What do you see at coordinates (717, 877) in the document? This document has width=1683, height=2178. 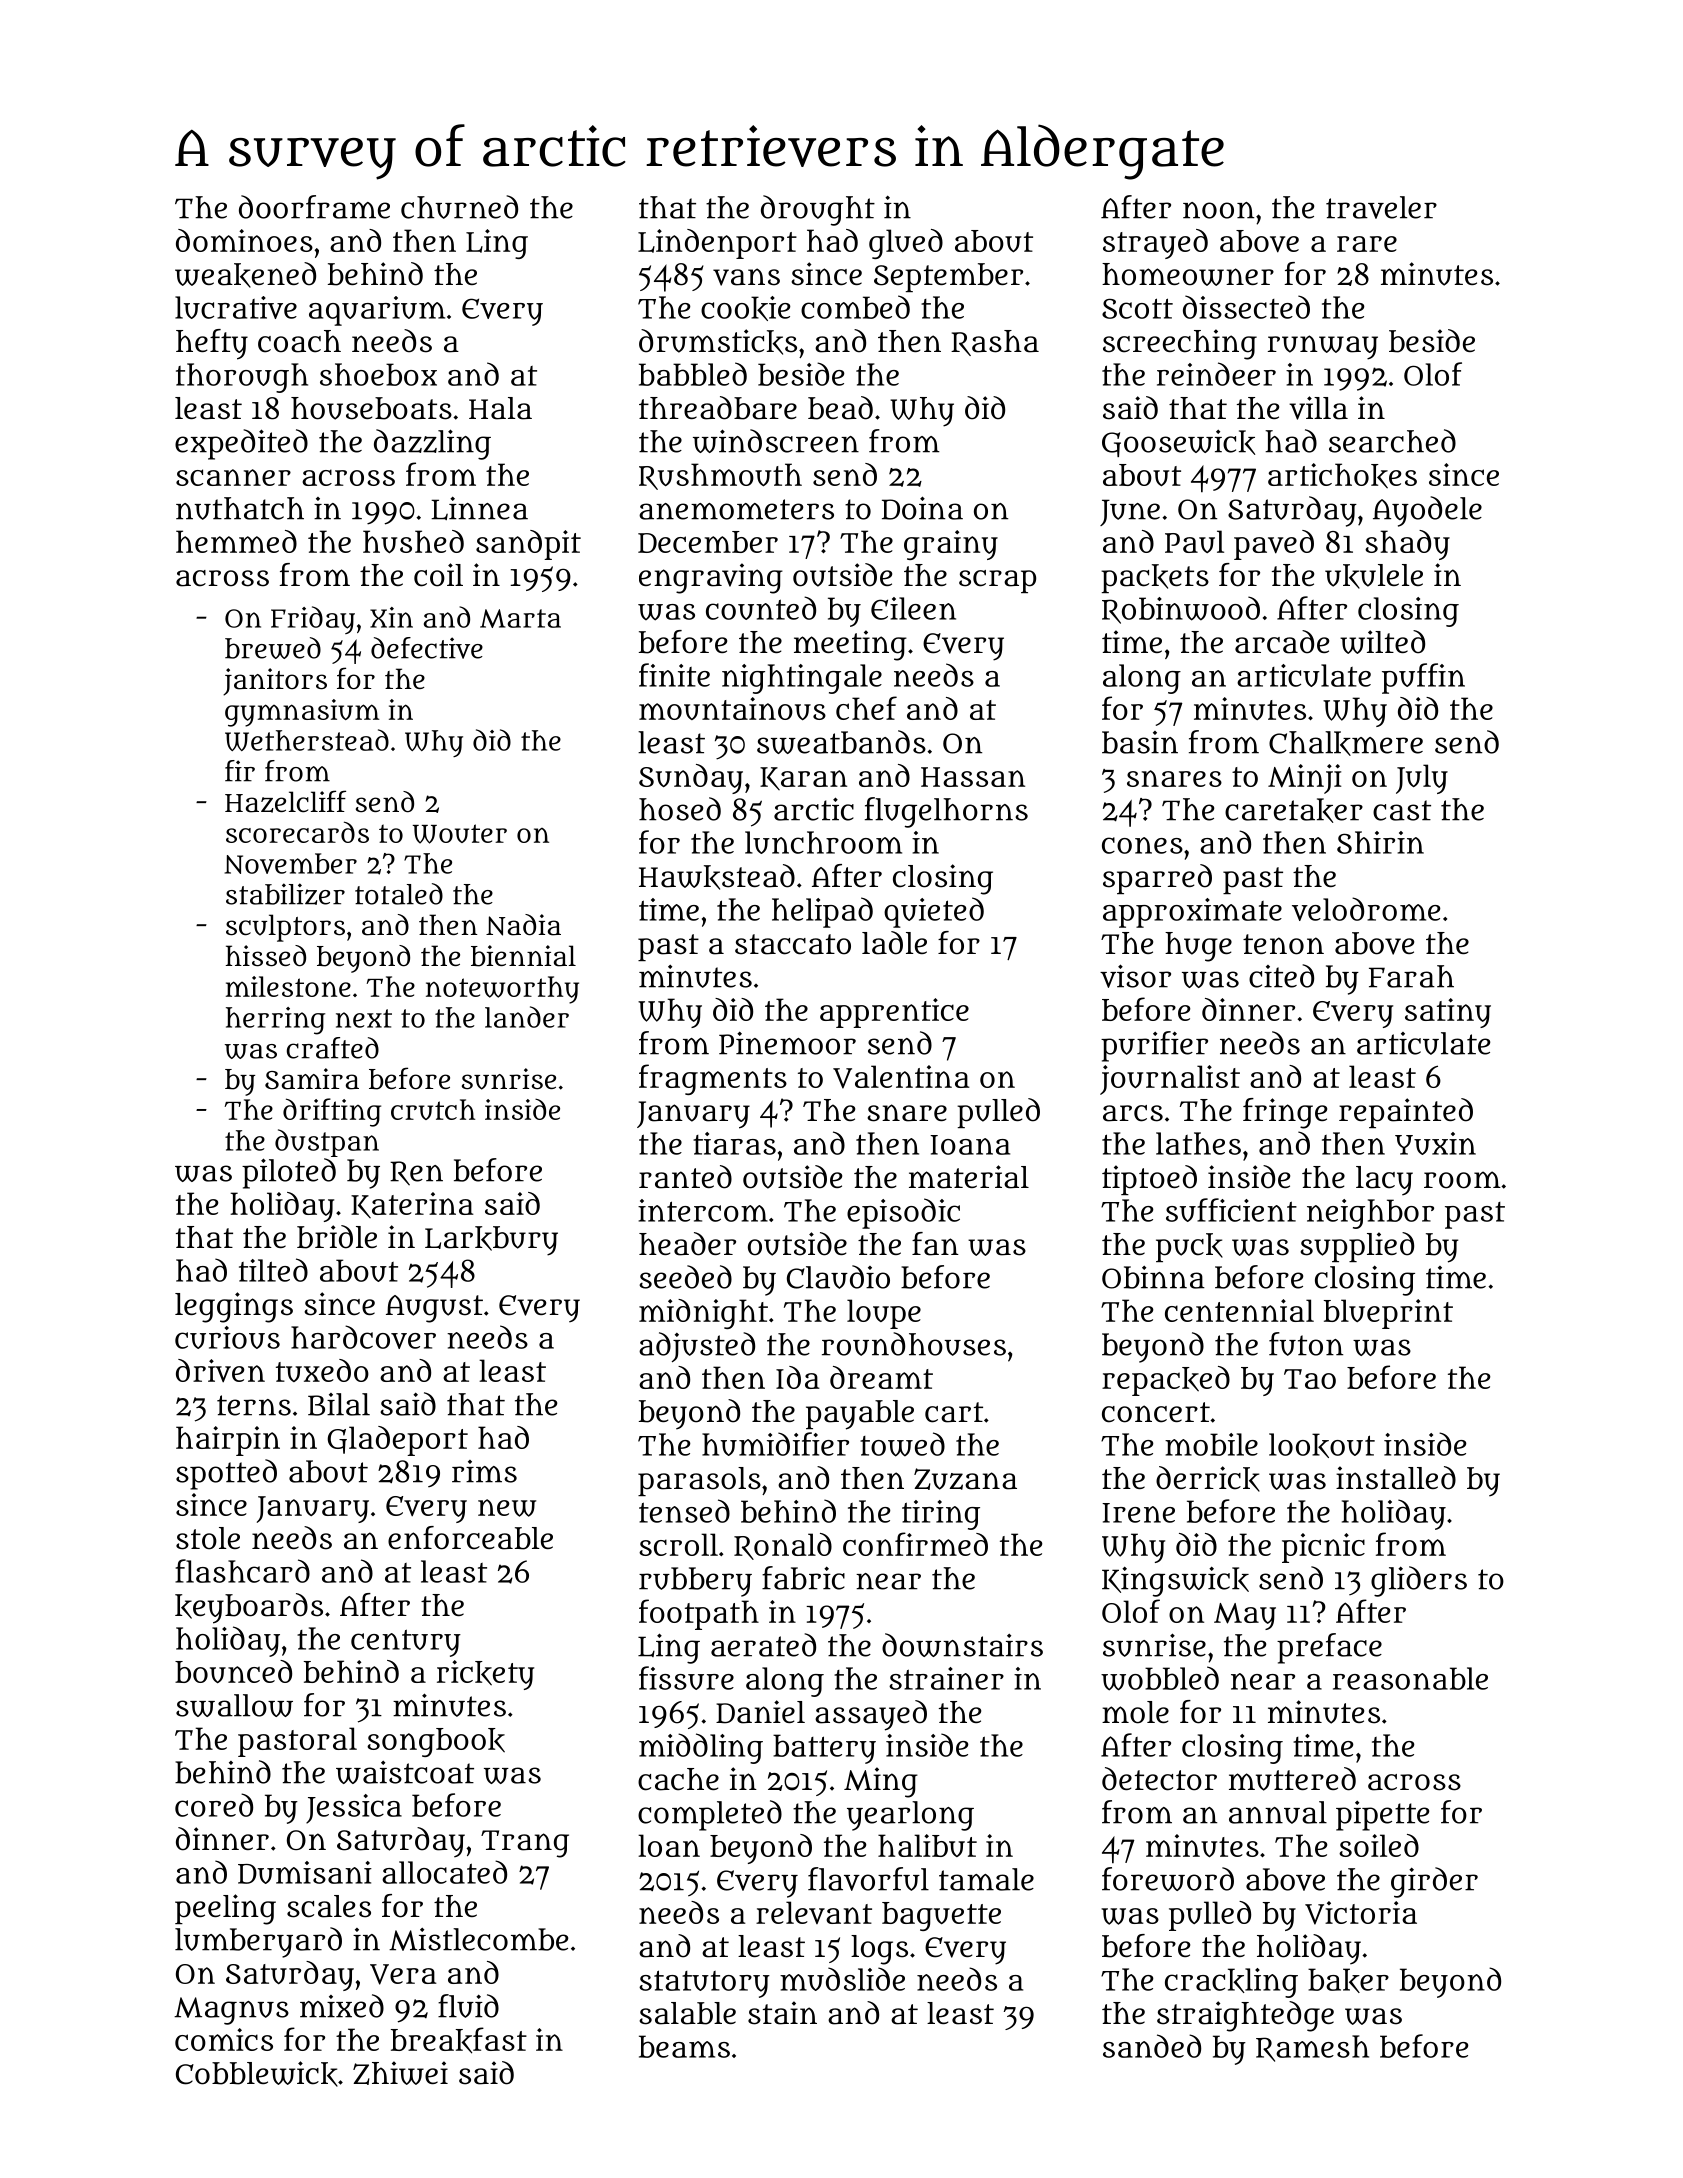 I see `Hawkstead` at bounding box center [717, 877].
